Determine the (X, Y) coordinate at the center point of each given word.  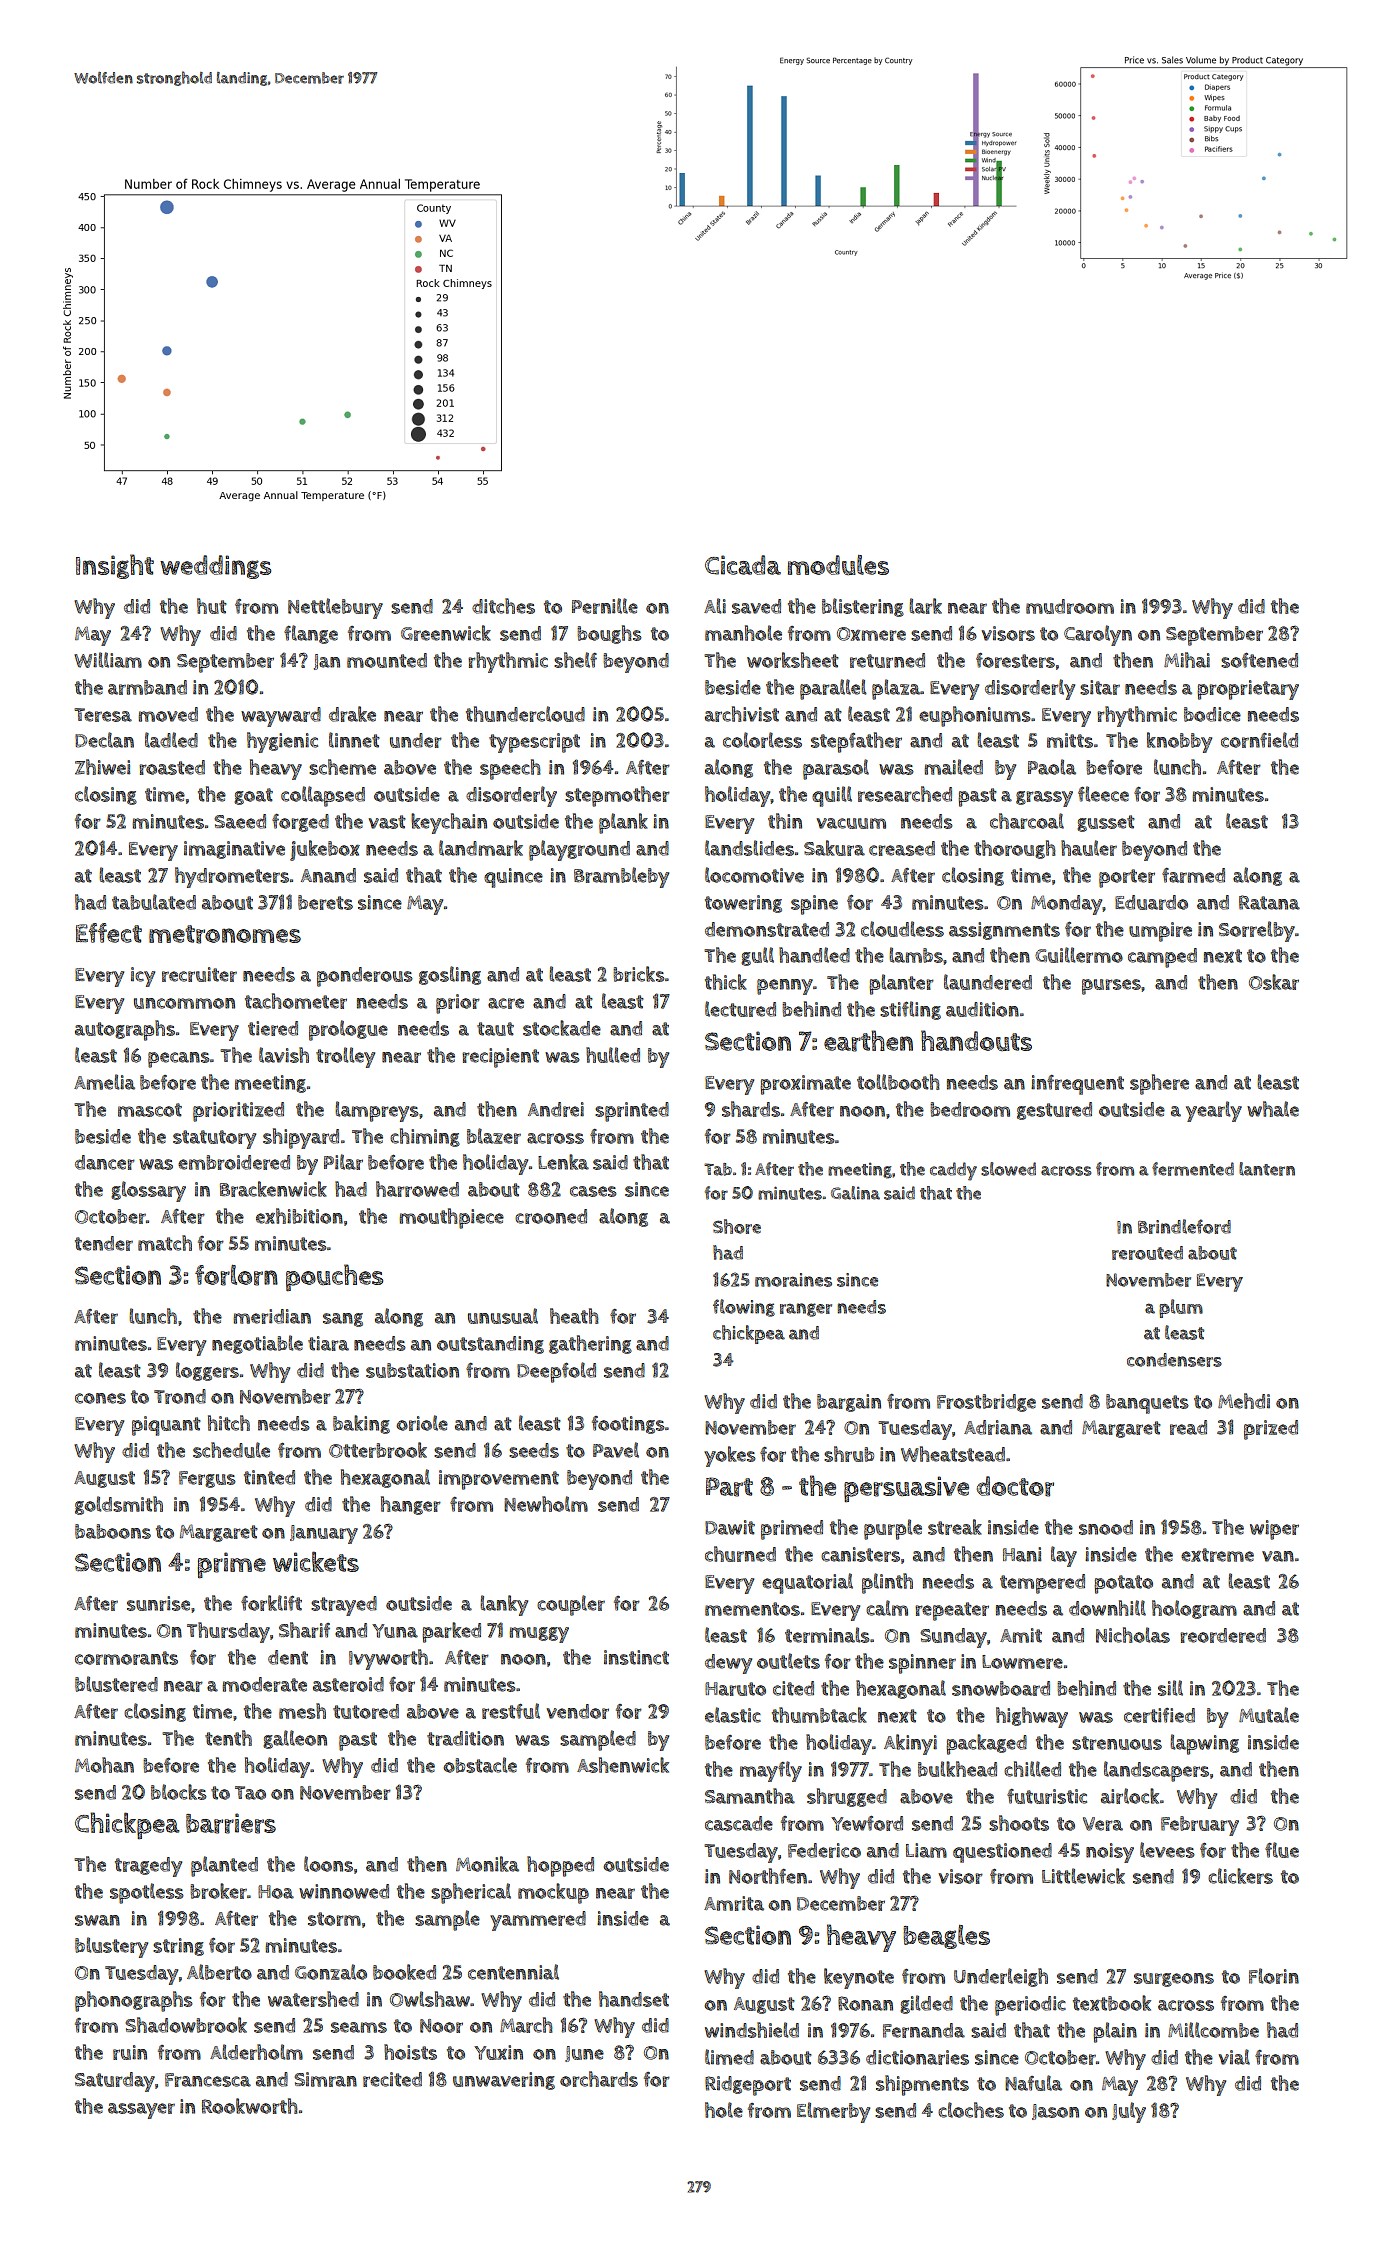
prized (1271, 1430)
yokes (730, 1456)
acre (506, 1003)
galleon (295, 1739)
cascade (739, 1823)
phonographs (134, 2001)
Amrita (734, 1903)
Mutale (1269, 1715)
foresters (1015, 660)
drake (352, 714)
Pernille (605, 606)
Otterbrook (378, 1450)
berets (325, 902)
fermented (1193, 1169)
